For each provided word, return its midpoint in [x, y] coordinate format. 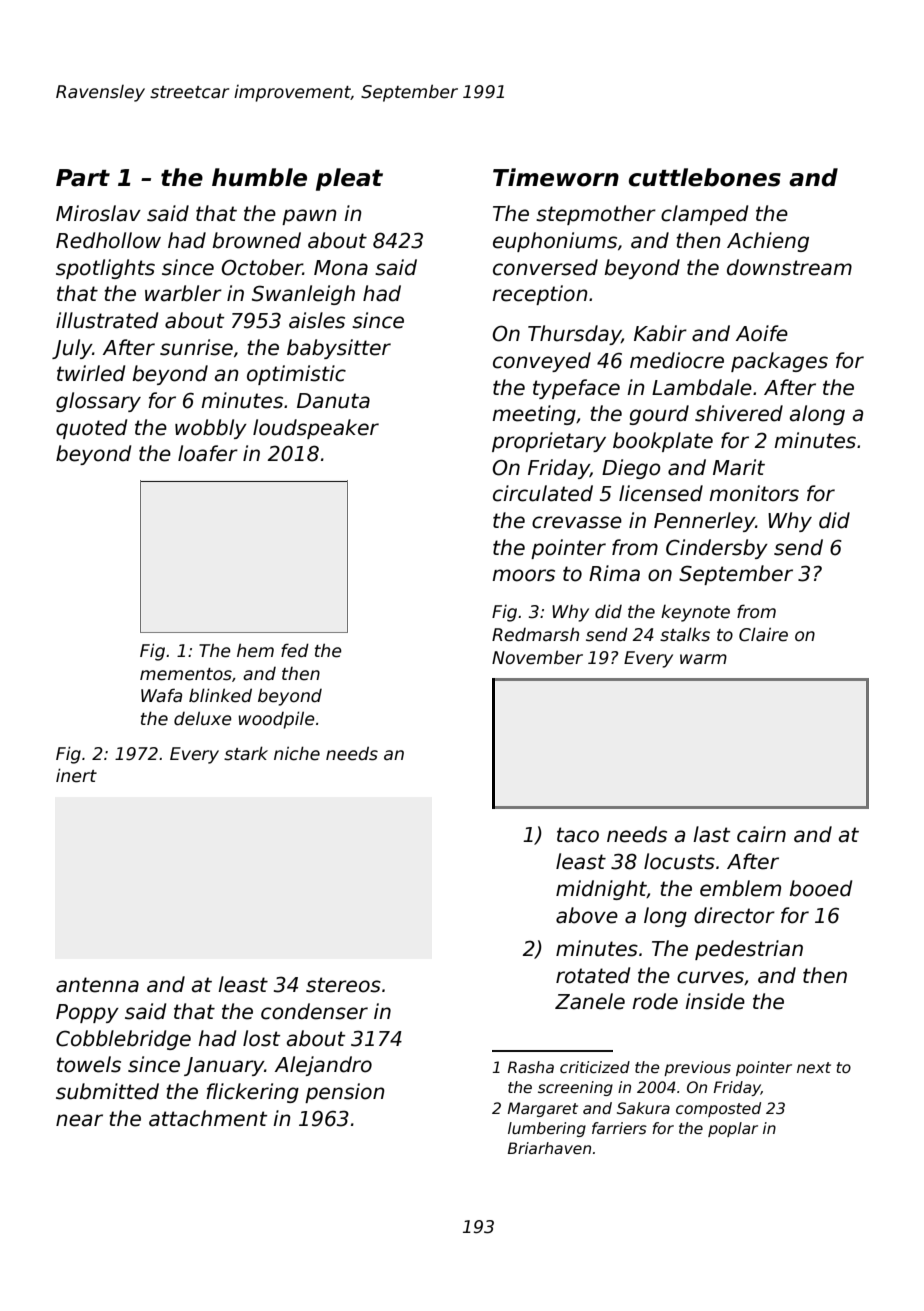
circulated [543, 493]
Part [83, 178]
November [537, 657]
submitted [107, 1091]
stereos [343, 985]
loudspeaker [316, 429]
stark [246, 753]
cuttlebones [705, 177]
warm [703, 659]
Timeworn [556, 177]
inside [715, 1001]
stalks [685, 634]
